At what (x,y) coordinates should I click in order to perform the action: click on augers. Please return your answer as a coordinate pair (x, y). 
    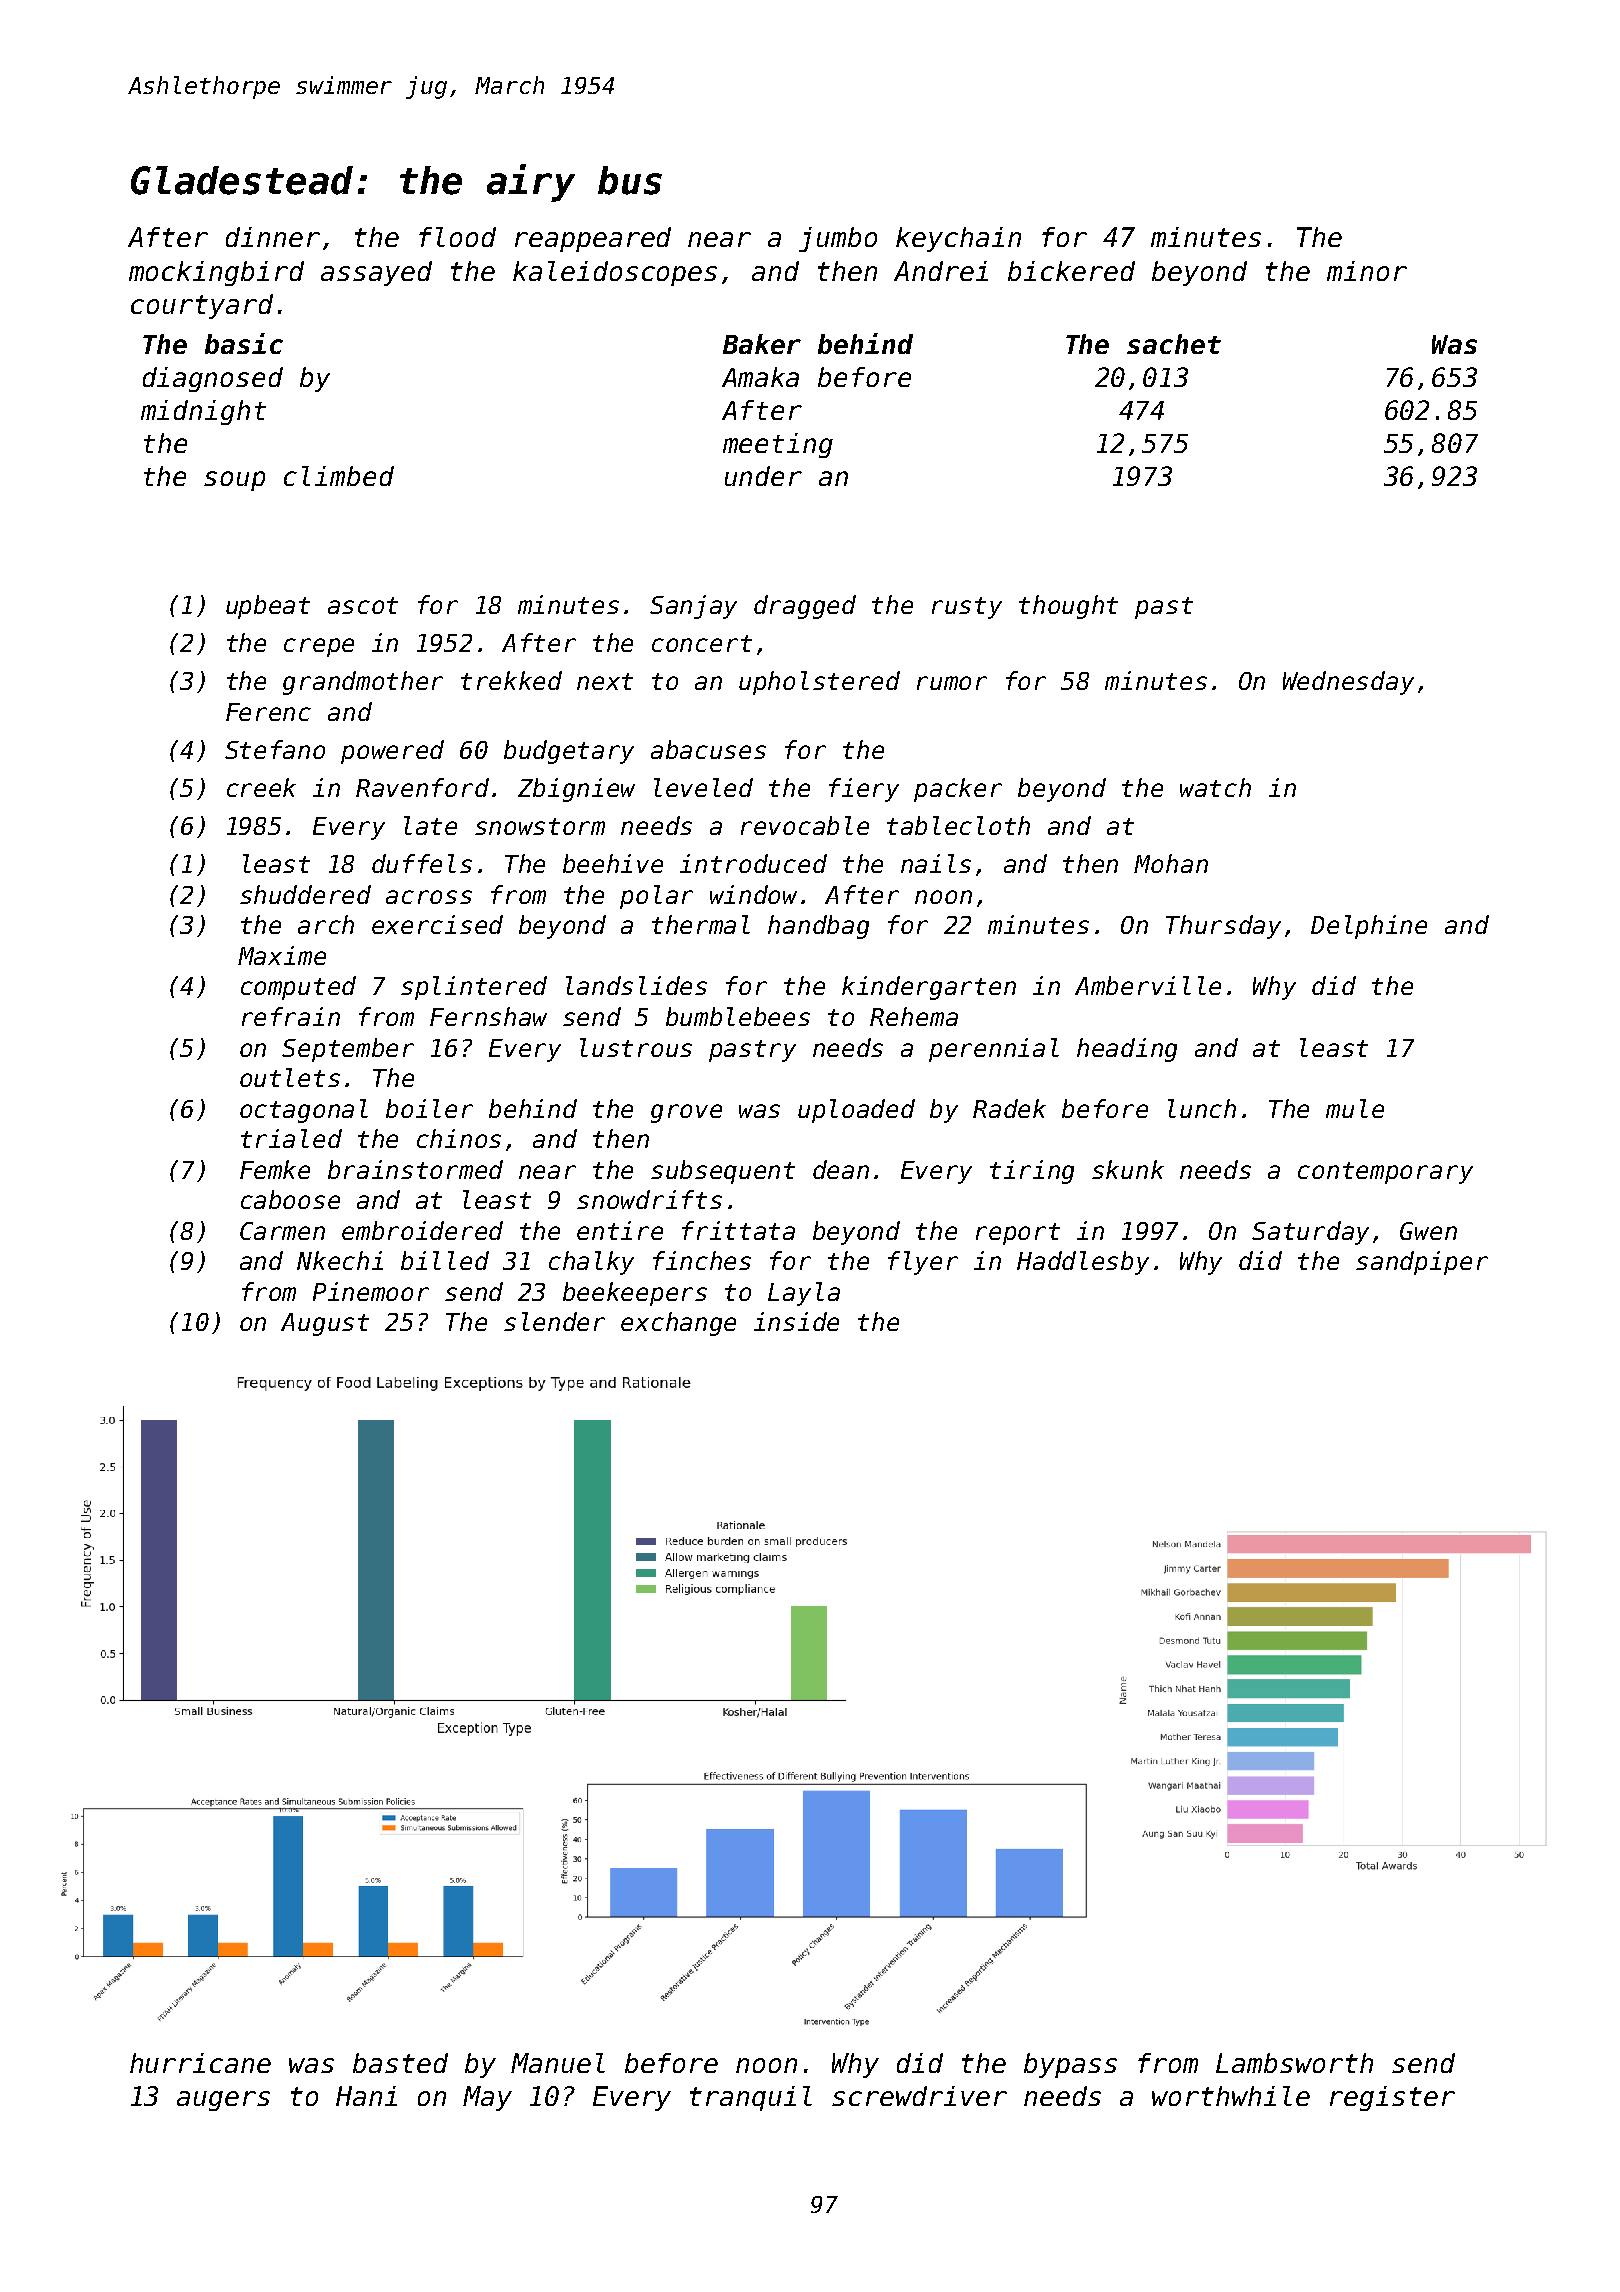
    Looking at the image, I should click on (223, 2101).
